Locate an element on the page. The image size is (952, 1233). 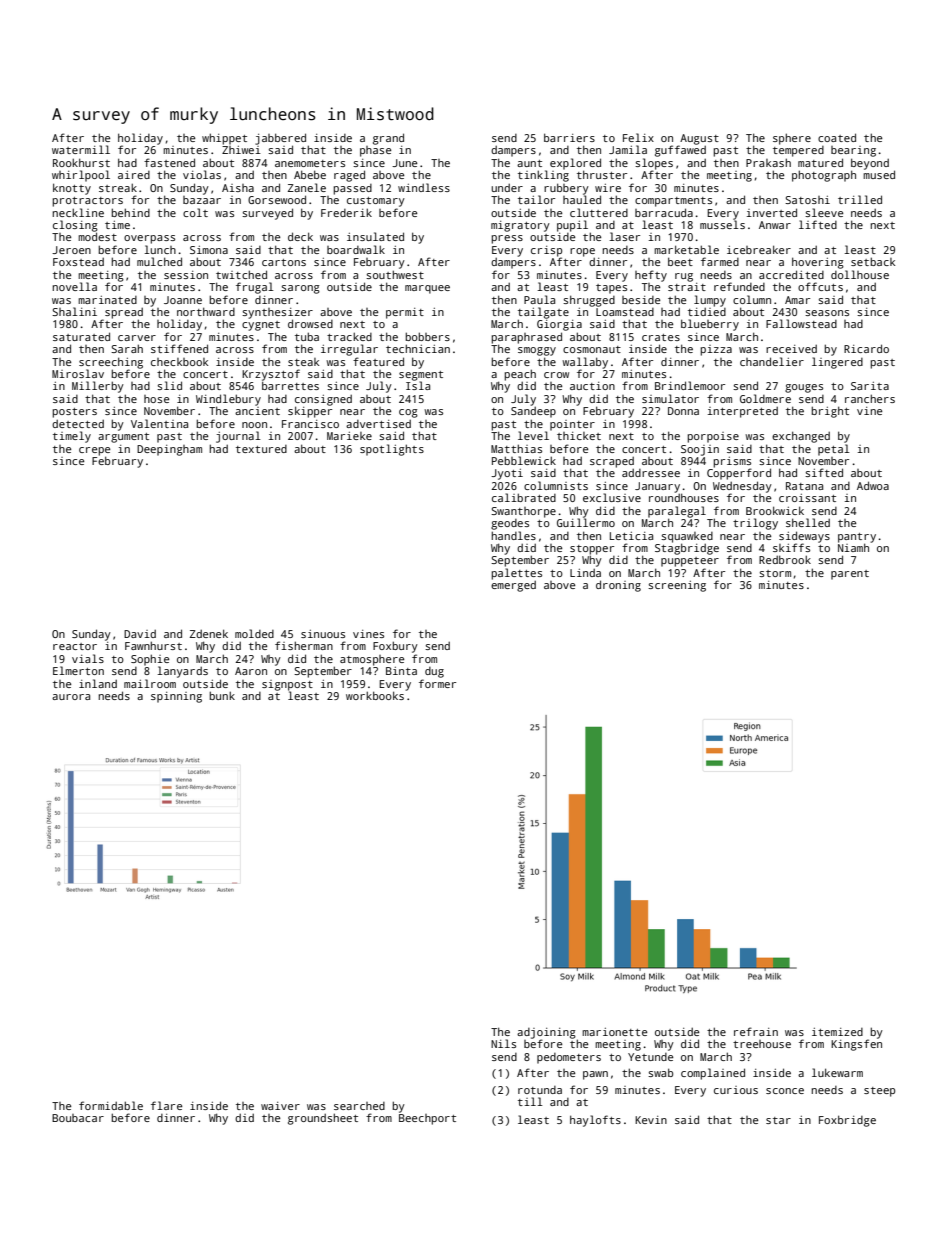
barriers is located at coordinates (569, 137).
